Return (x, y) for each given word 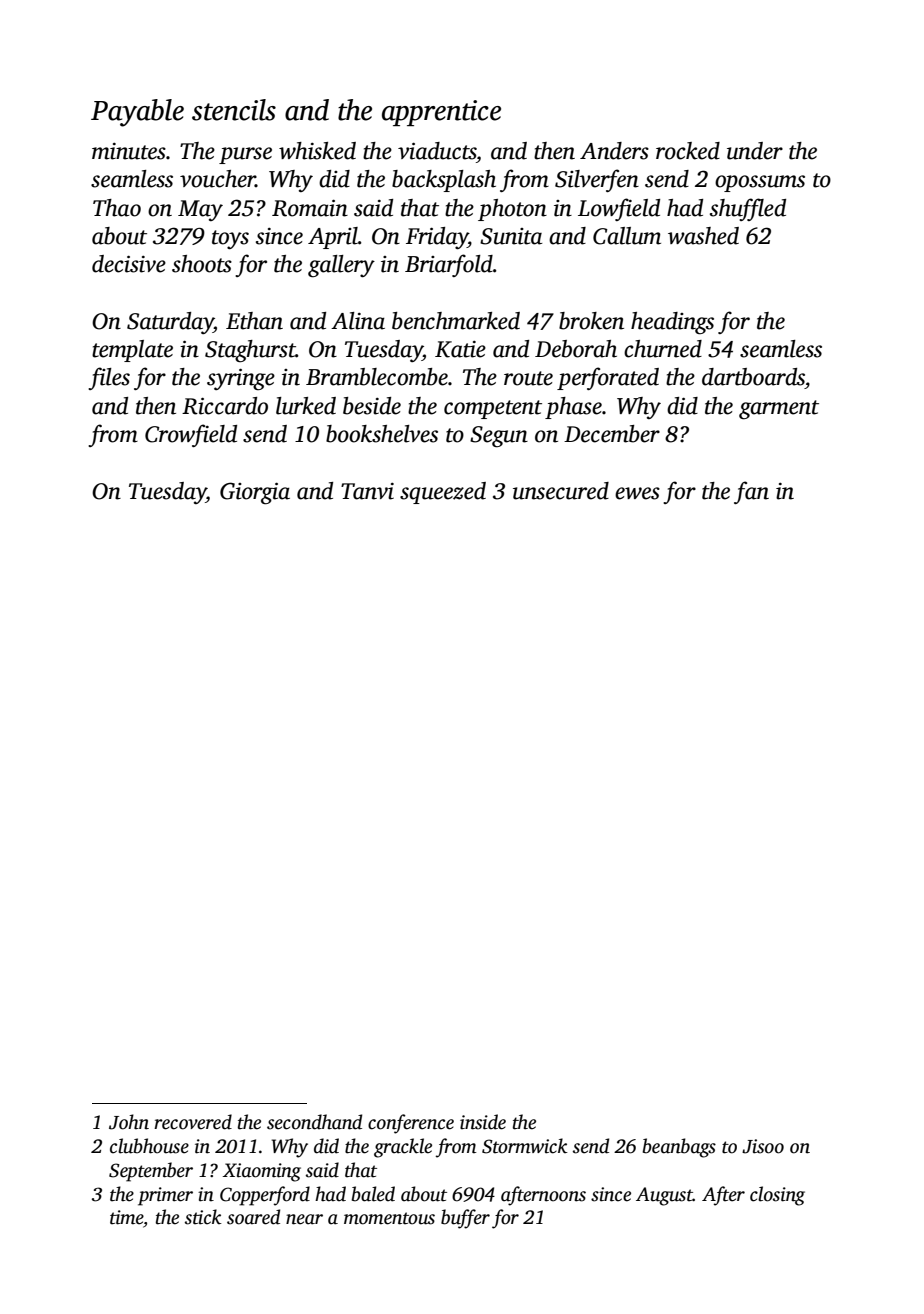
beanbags (679, 1148)
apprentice (441, 113)
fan (751, 492)
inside (483, 1122)
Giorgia (255, 493)
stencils (234, 110)
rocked (688, 151)
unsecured (561, 491)
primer (165, 1196)
